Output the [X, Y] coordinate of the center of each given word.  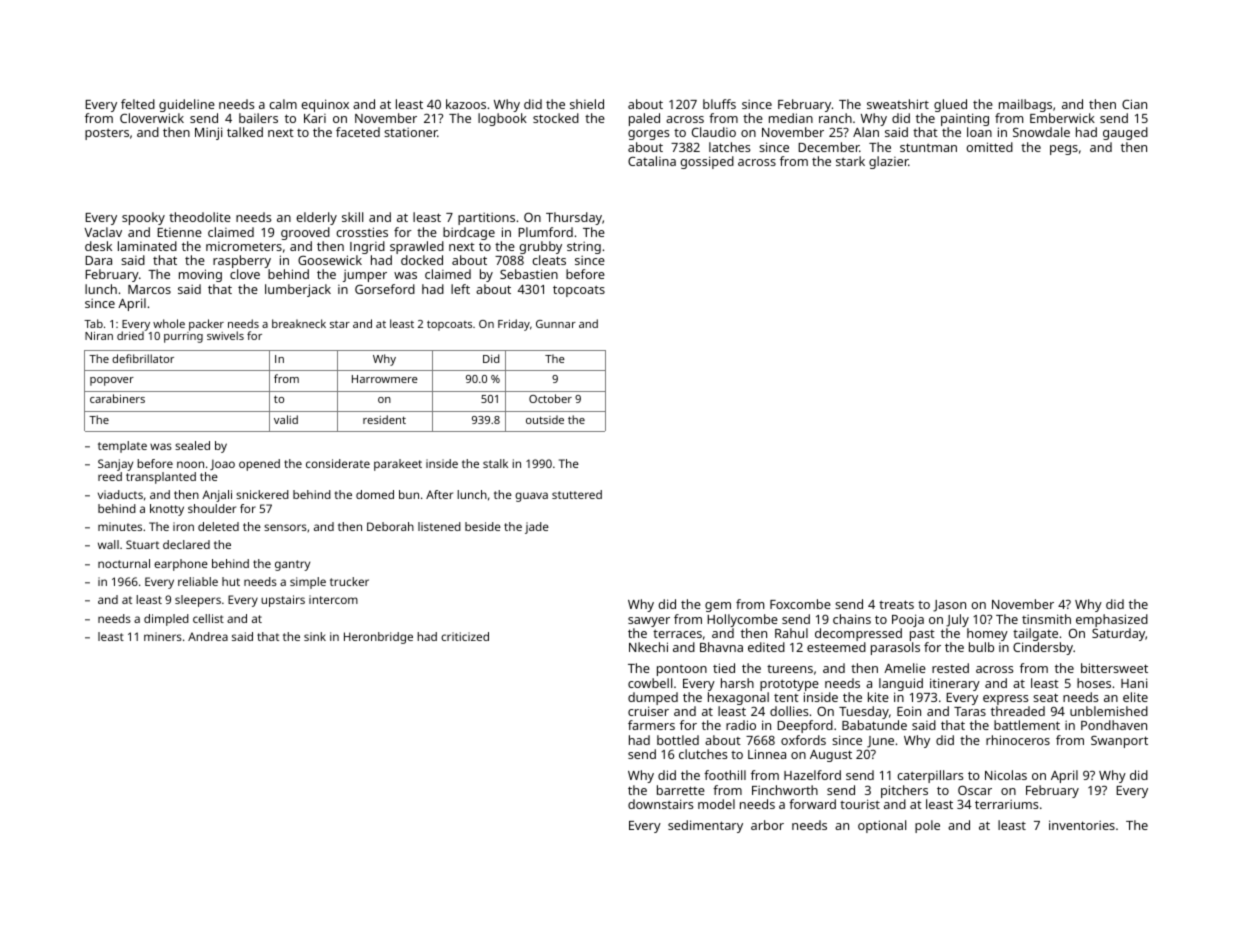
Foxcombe [800, 604]
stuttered [577, 494]
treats [896, 604]
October [550, 398]
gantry [292, 565]
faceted [358, 132]
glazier [888, 162]
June [880, 742]
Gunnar [556, 324]
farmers [651, 725]
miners [163, 636]
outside [545, 419]
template [122, 447]
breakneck [299, 323]
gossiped [707, 162]
